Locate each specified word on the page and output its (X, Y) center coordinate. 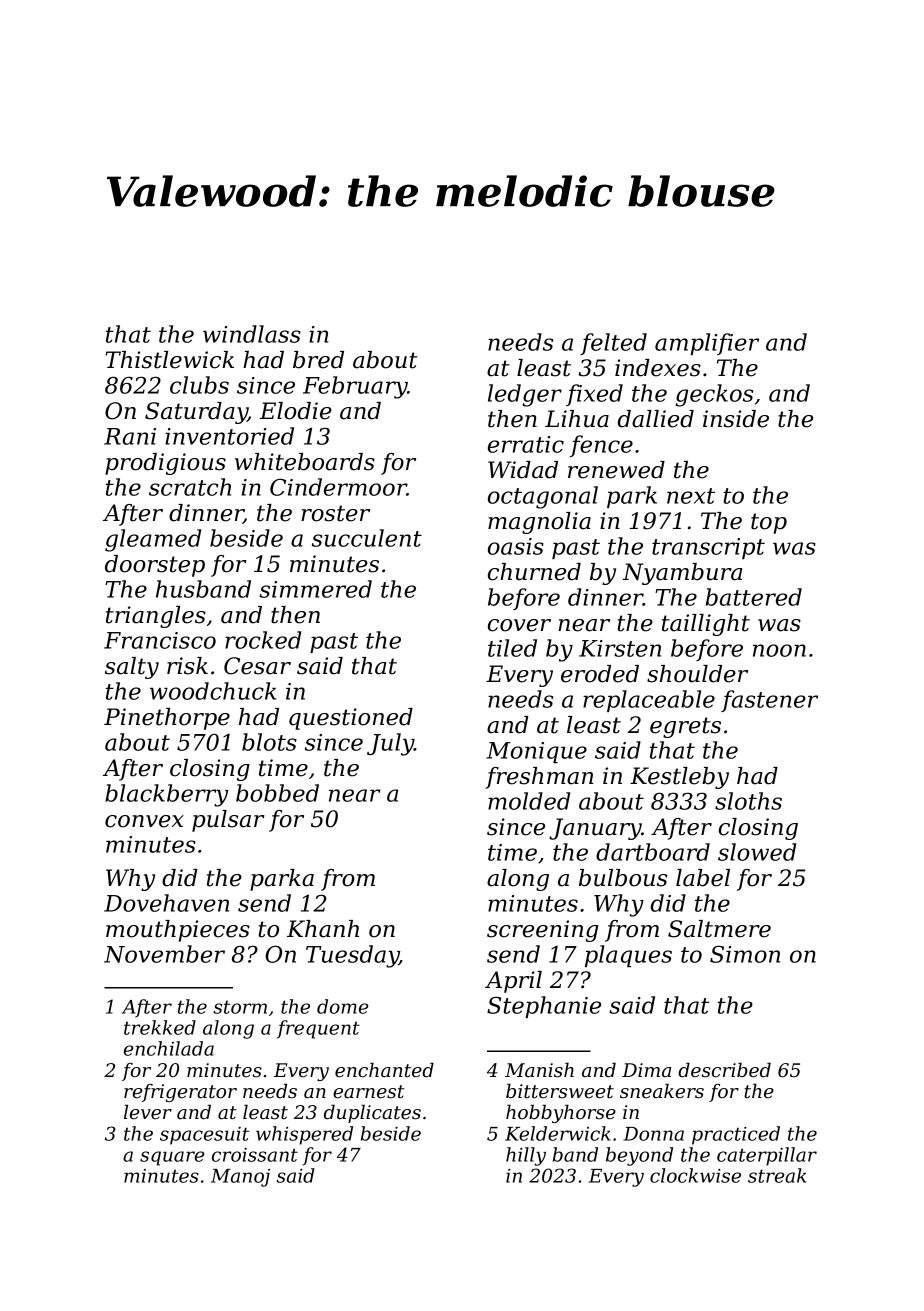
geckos (714, 395)
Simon (745, 954)
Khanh (323, 929)
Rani (130, 436)
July (390, 744)
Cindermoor (338, 487)
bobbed (277, 793)
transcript (708, 548)
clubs (199, 385)
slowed (757, 852)
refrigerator (180, 1093)
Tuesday (352, 956)
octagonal (543, 497)
